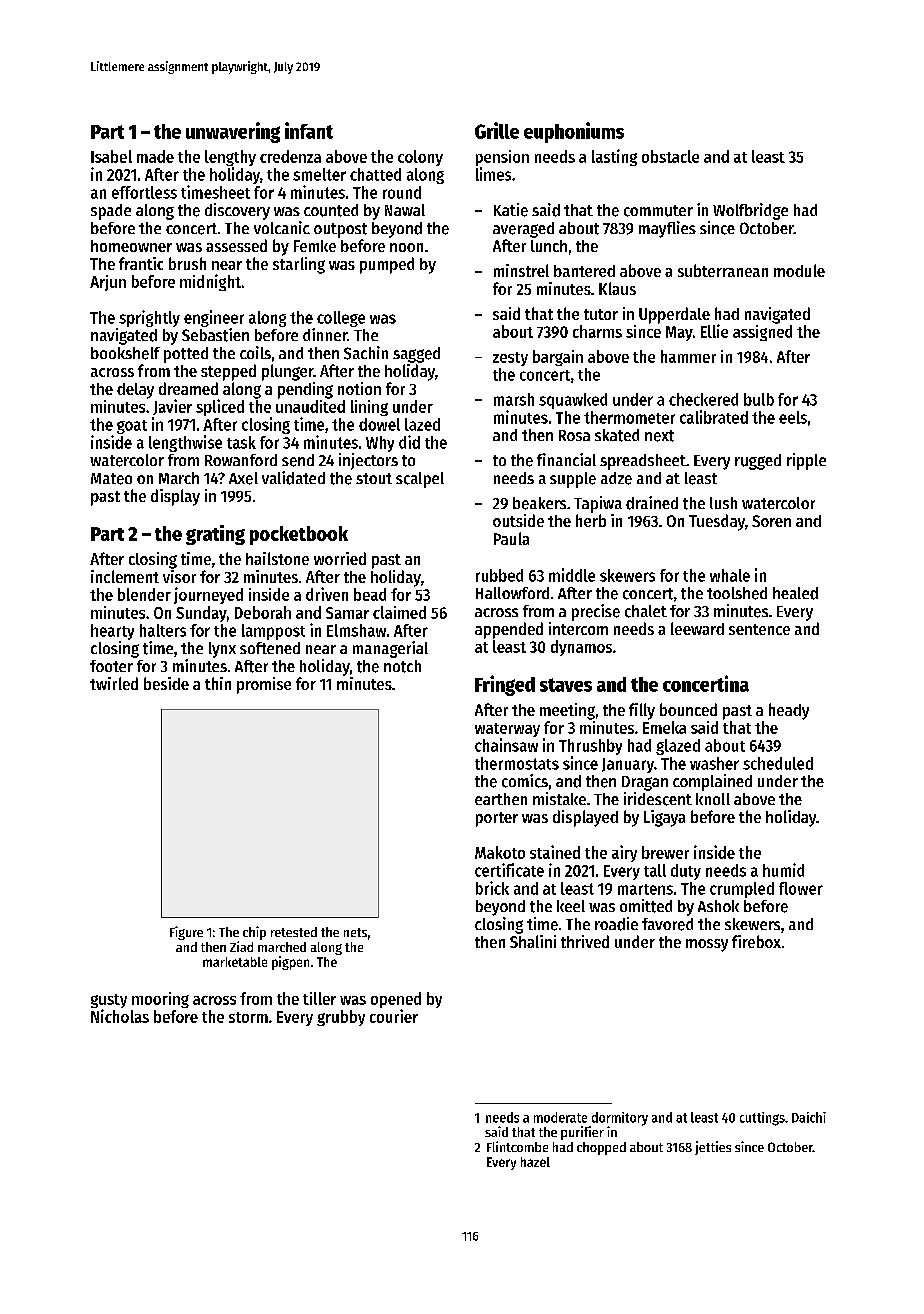 Image resolution: width=924 pixels, height=1314 pixels. I want to click on courier, so click(394, 1016).
